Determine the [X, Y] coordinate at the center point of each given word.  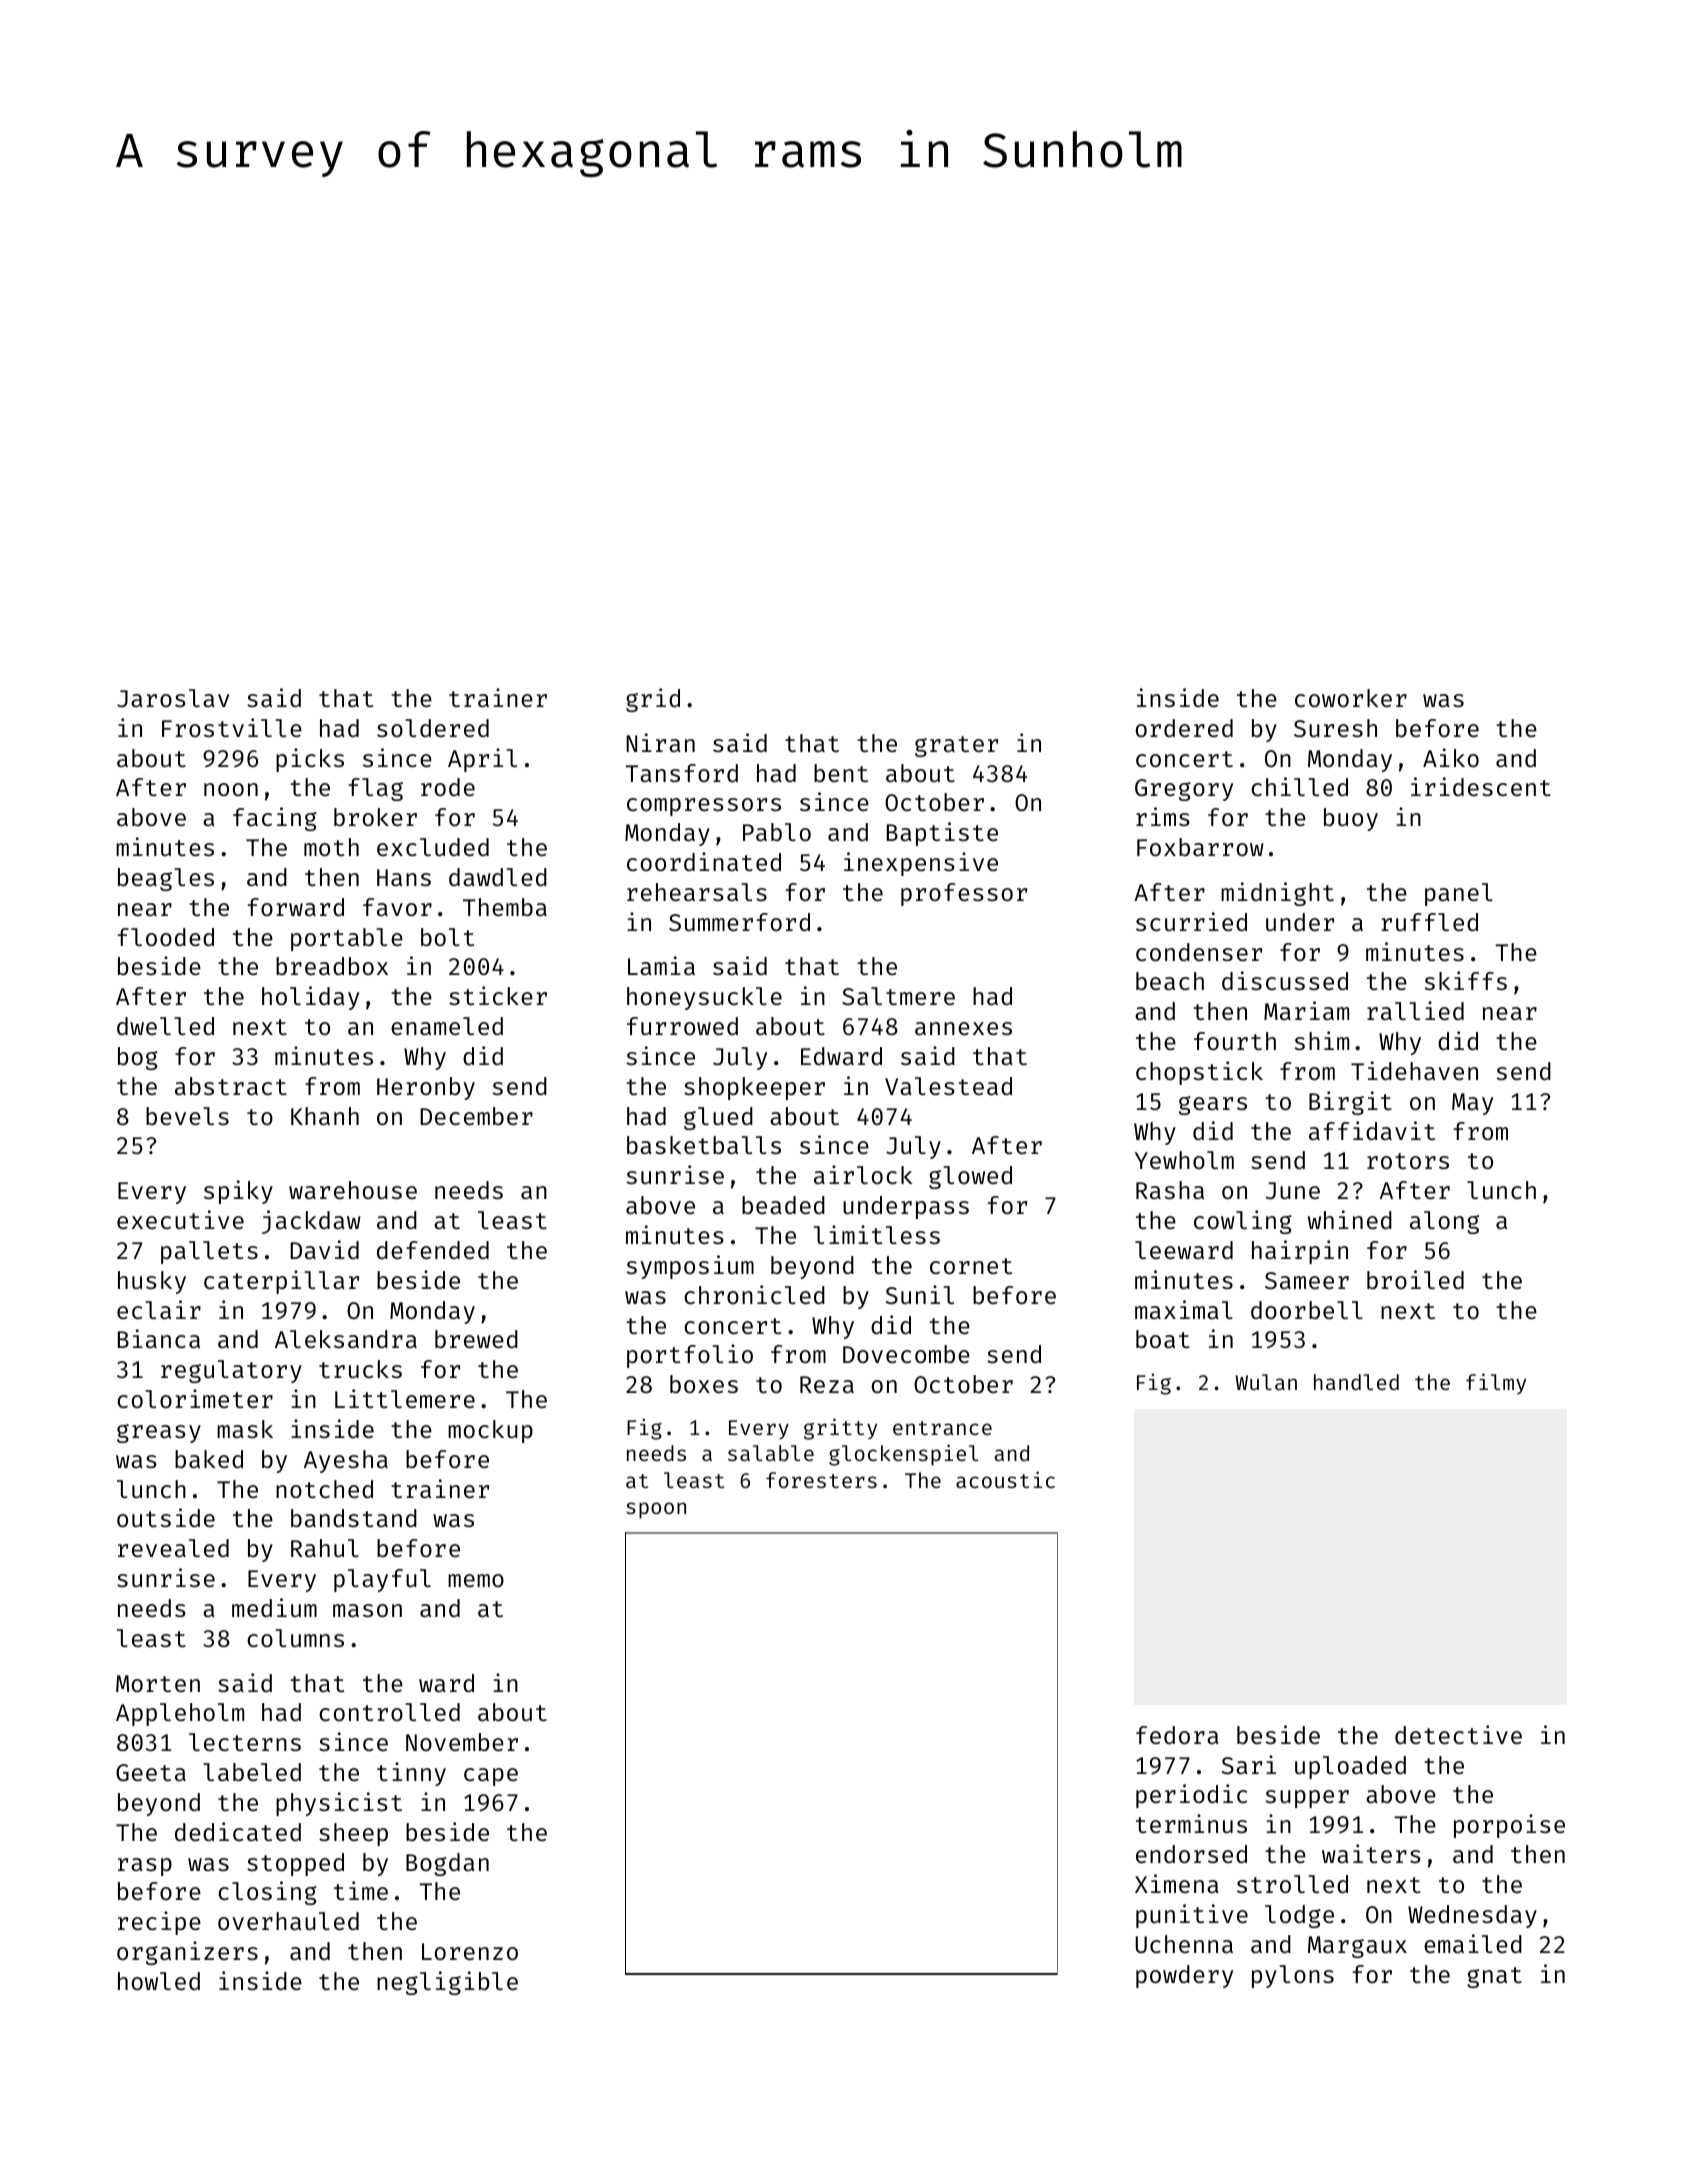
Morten [158, 1683]
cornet [971, 1266]
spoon [656, 1510]
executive [180, 1219]
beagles [166, 879]
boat [1163, 1339]
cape [491, 1777]
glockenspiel [903, 1455]
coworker [1351, 698]
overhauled [288, 1921]
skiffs [1466, 980]
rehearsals [697, 892]
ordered [1184, 728]
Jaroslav [173, 698]
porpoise [1509, 1826]
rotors [1408, 1161]
